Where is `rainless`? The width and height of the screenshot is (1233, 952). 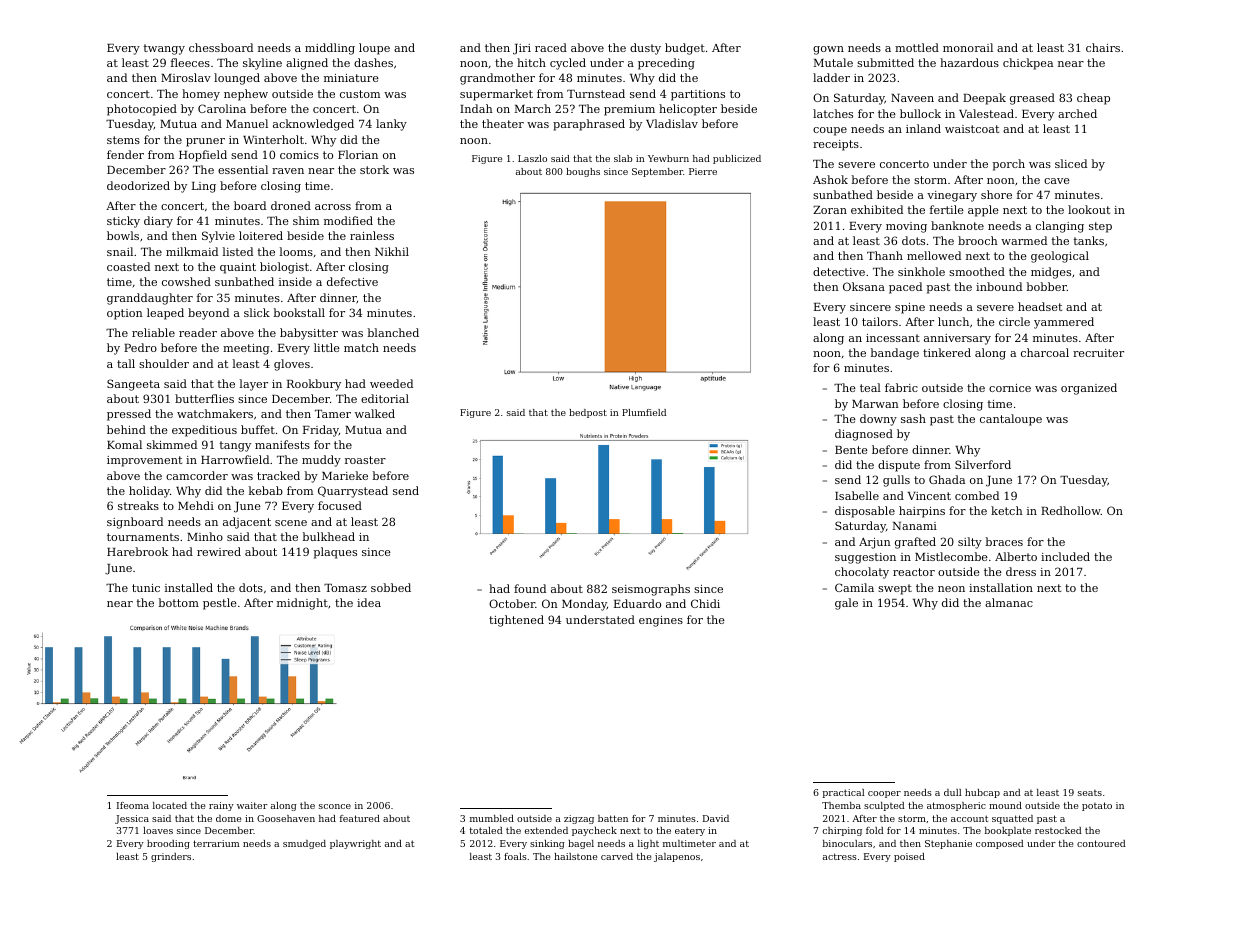
rainless is located at coordinates (372, 235).
